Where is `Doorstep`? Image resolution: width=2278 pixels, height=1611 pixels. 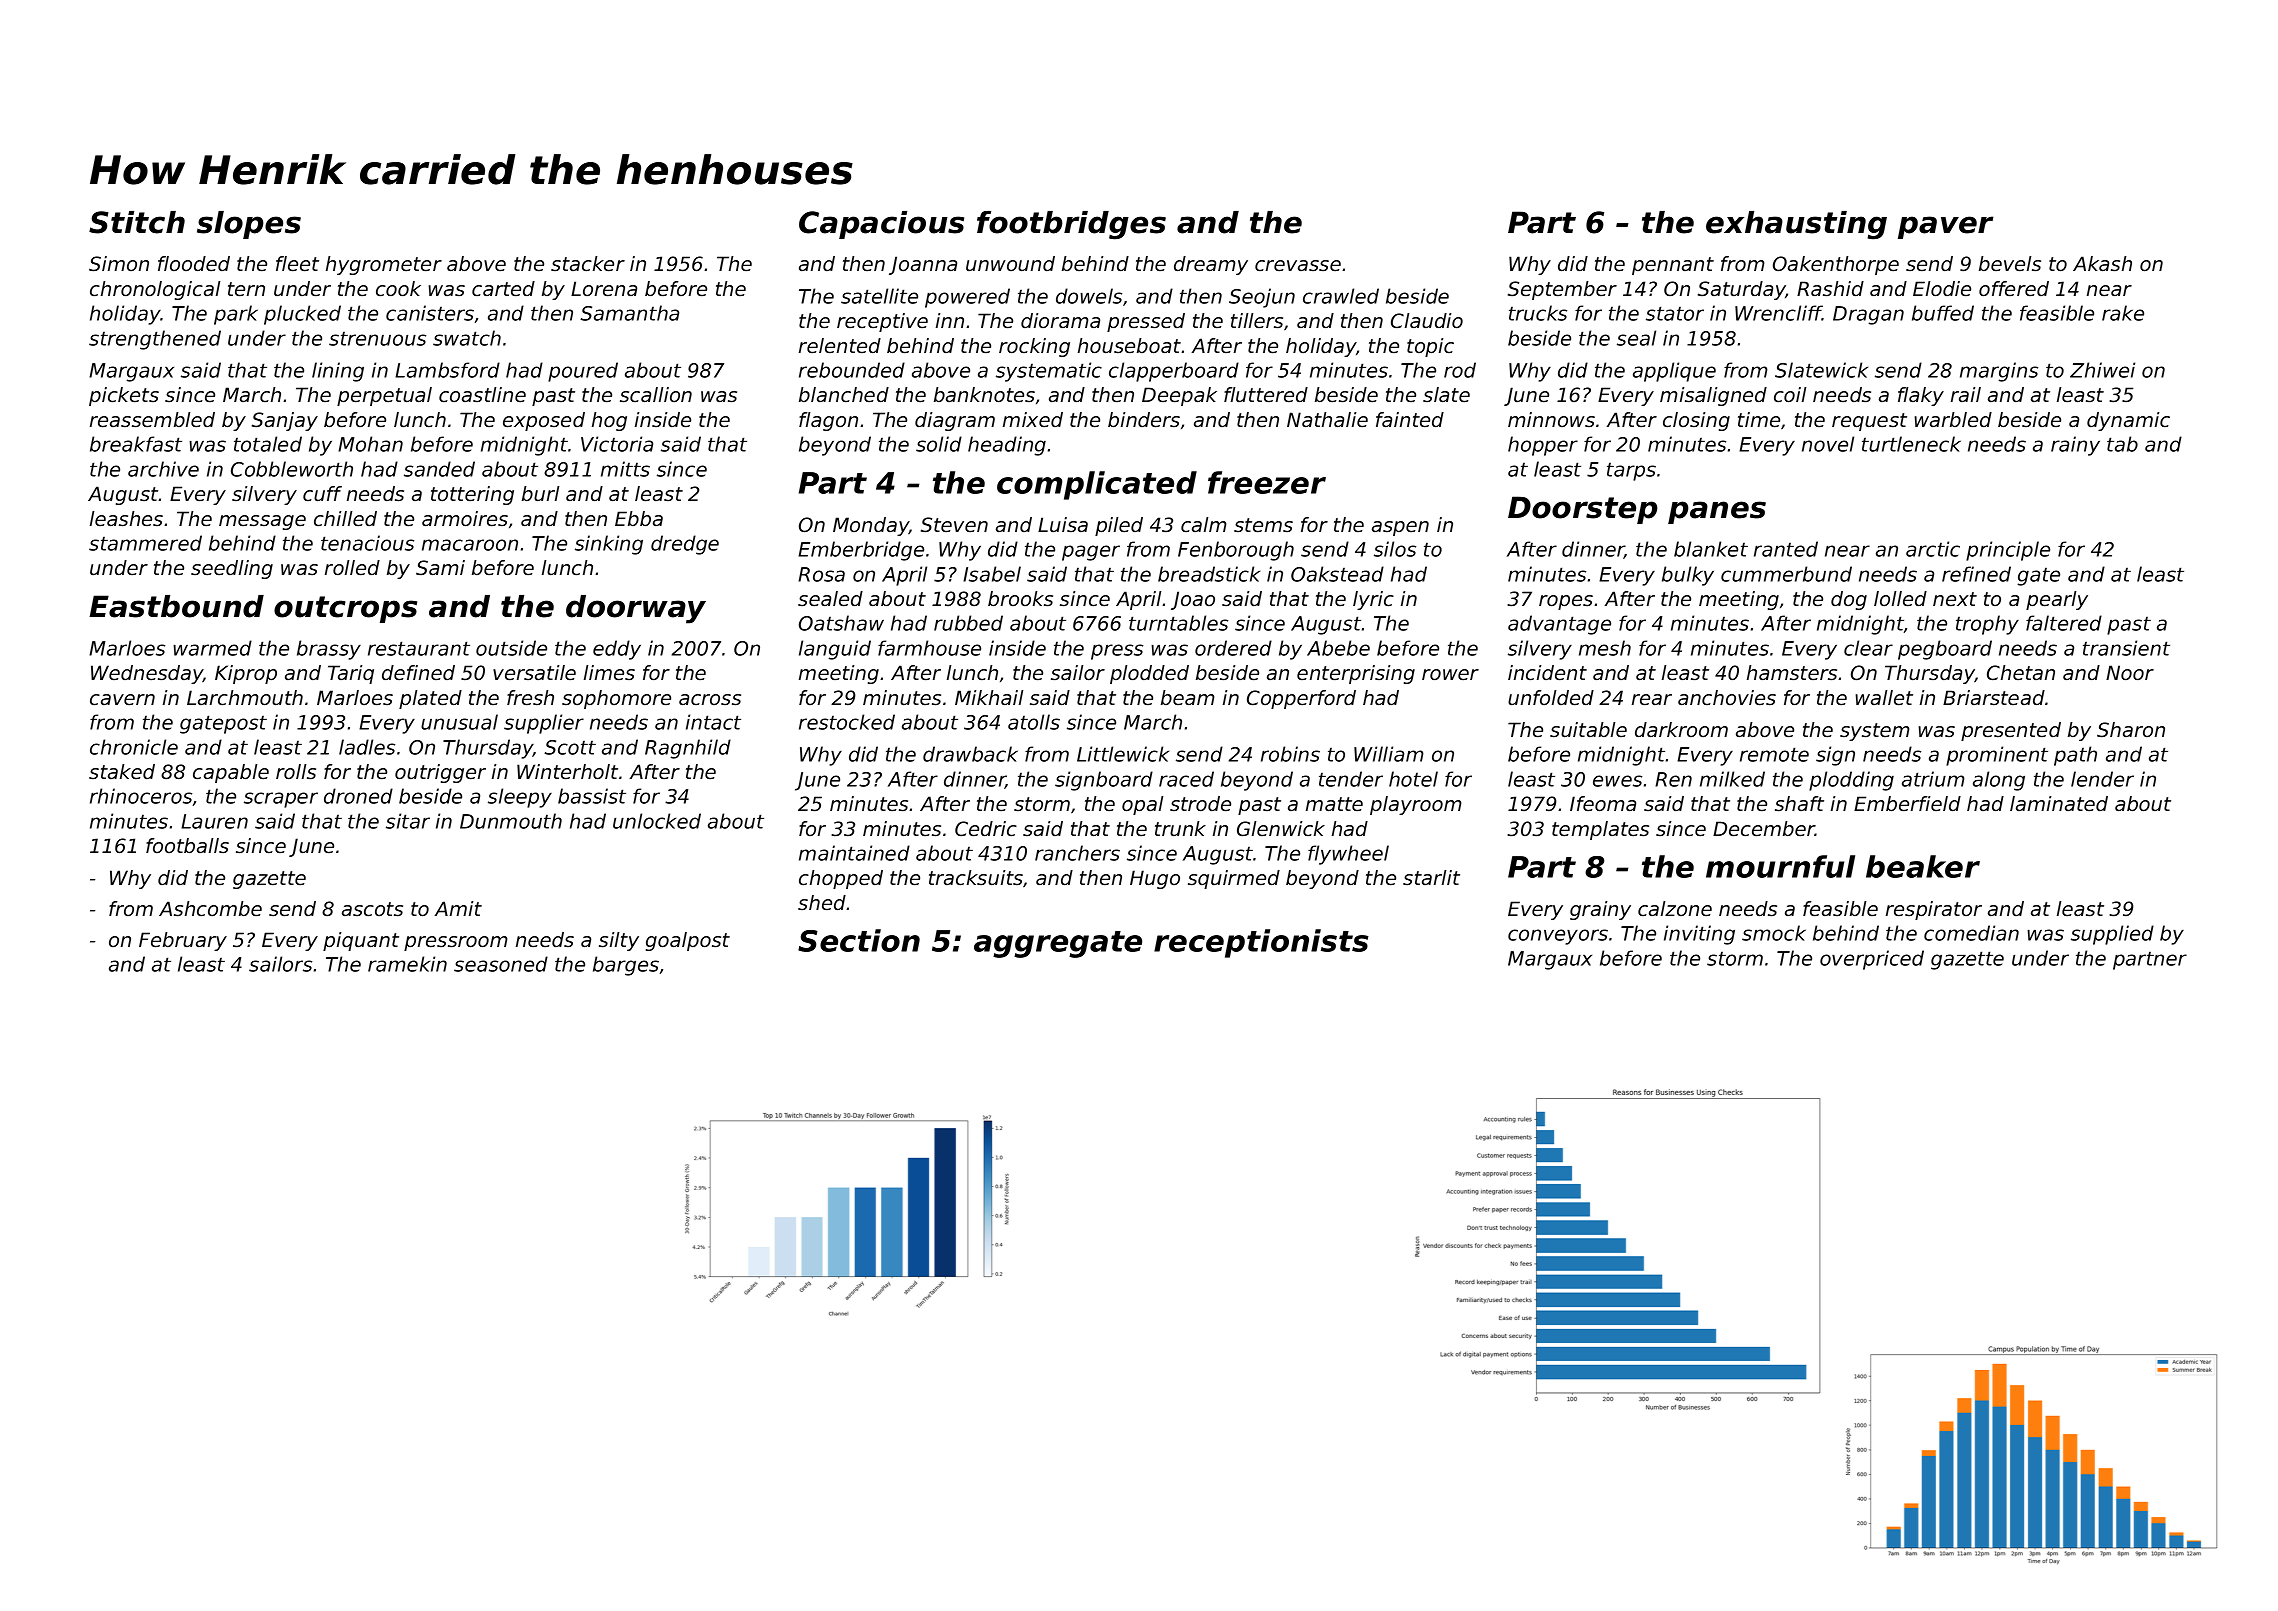
Doorstep is located at coordinates (1583, 510).
